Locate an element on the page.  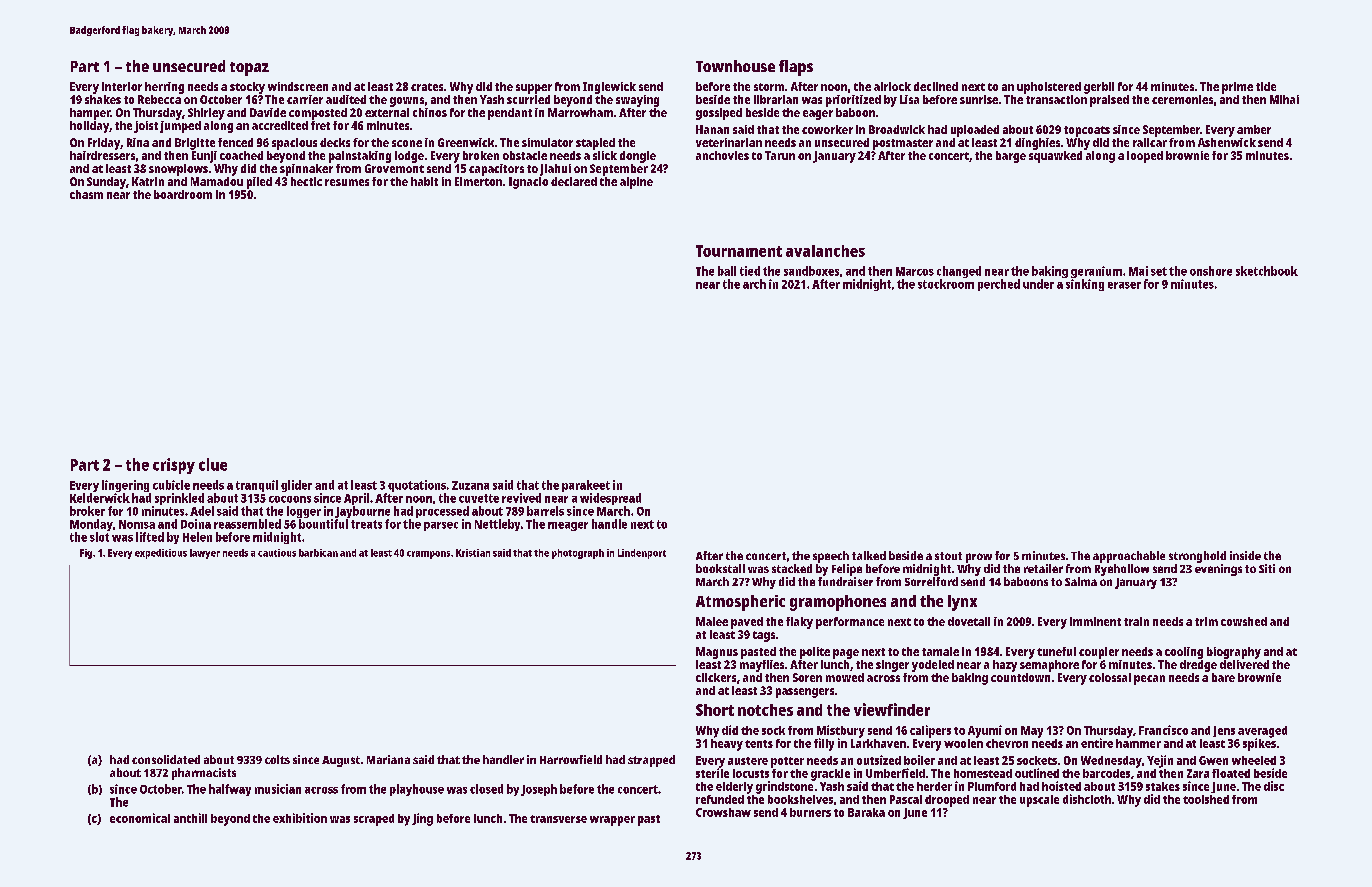
speech is located at coordinates (831, 557).
